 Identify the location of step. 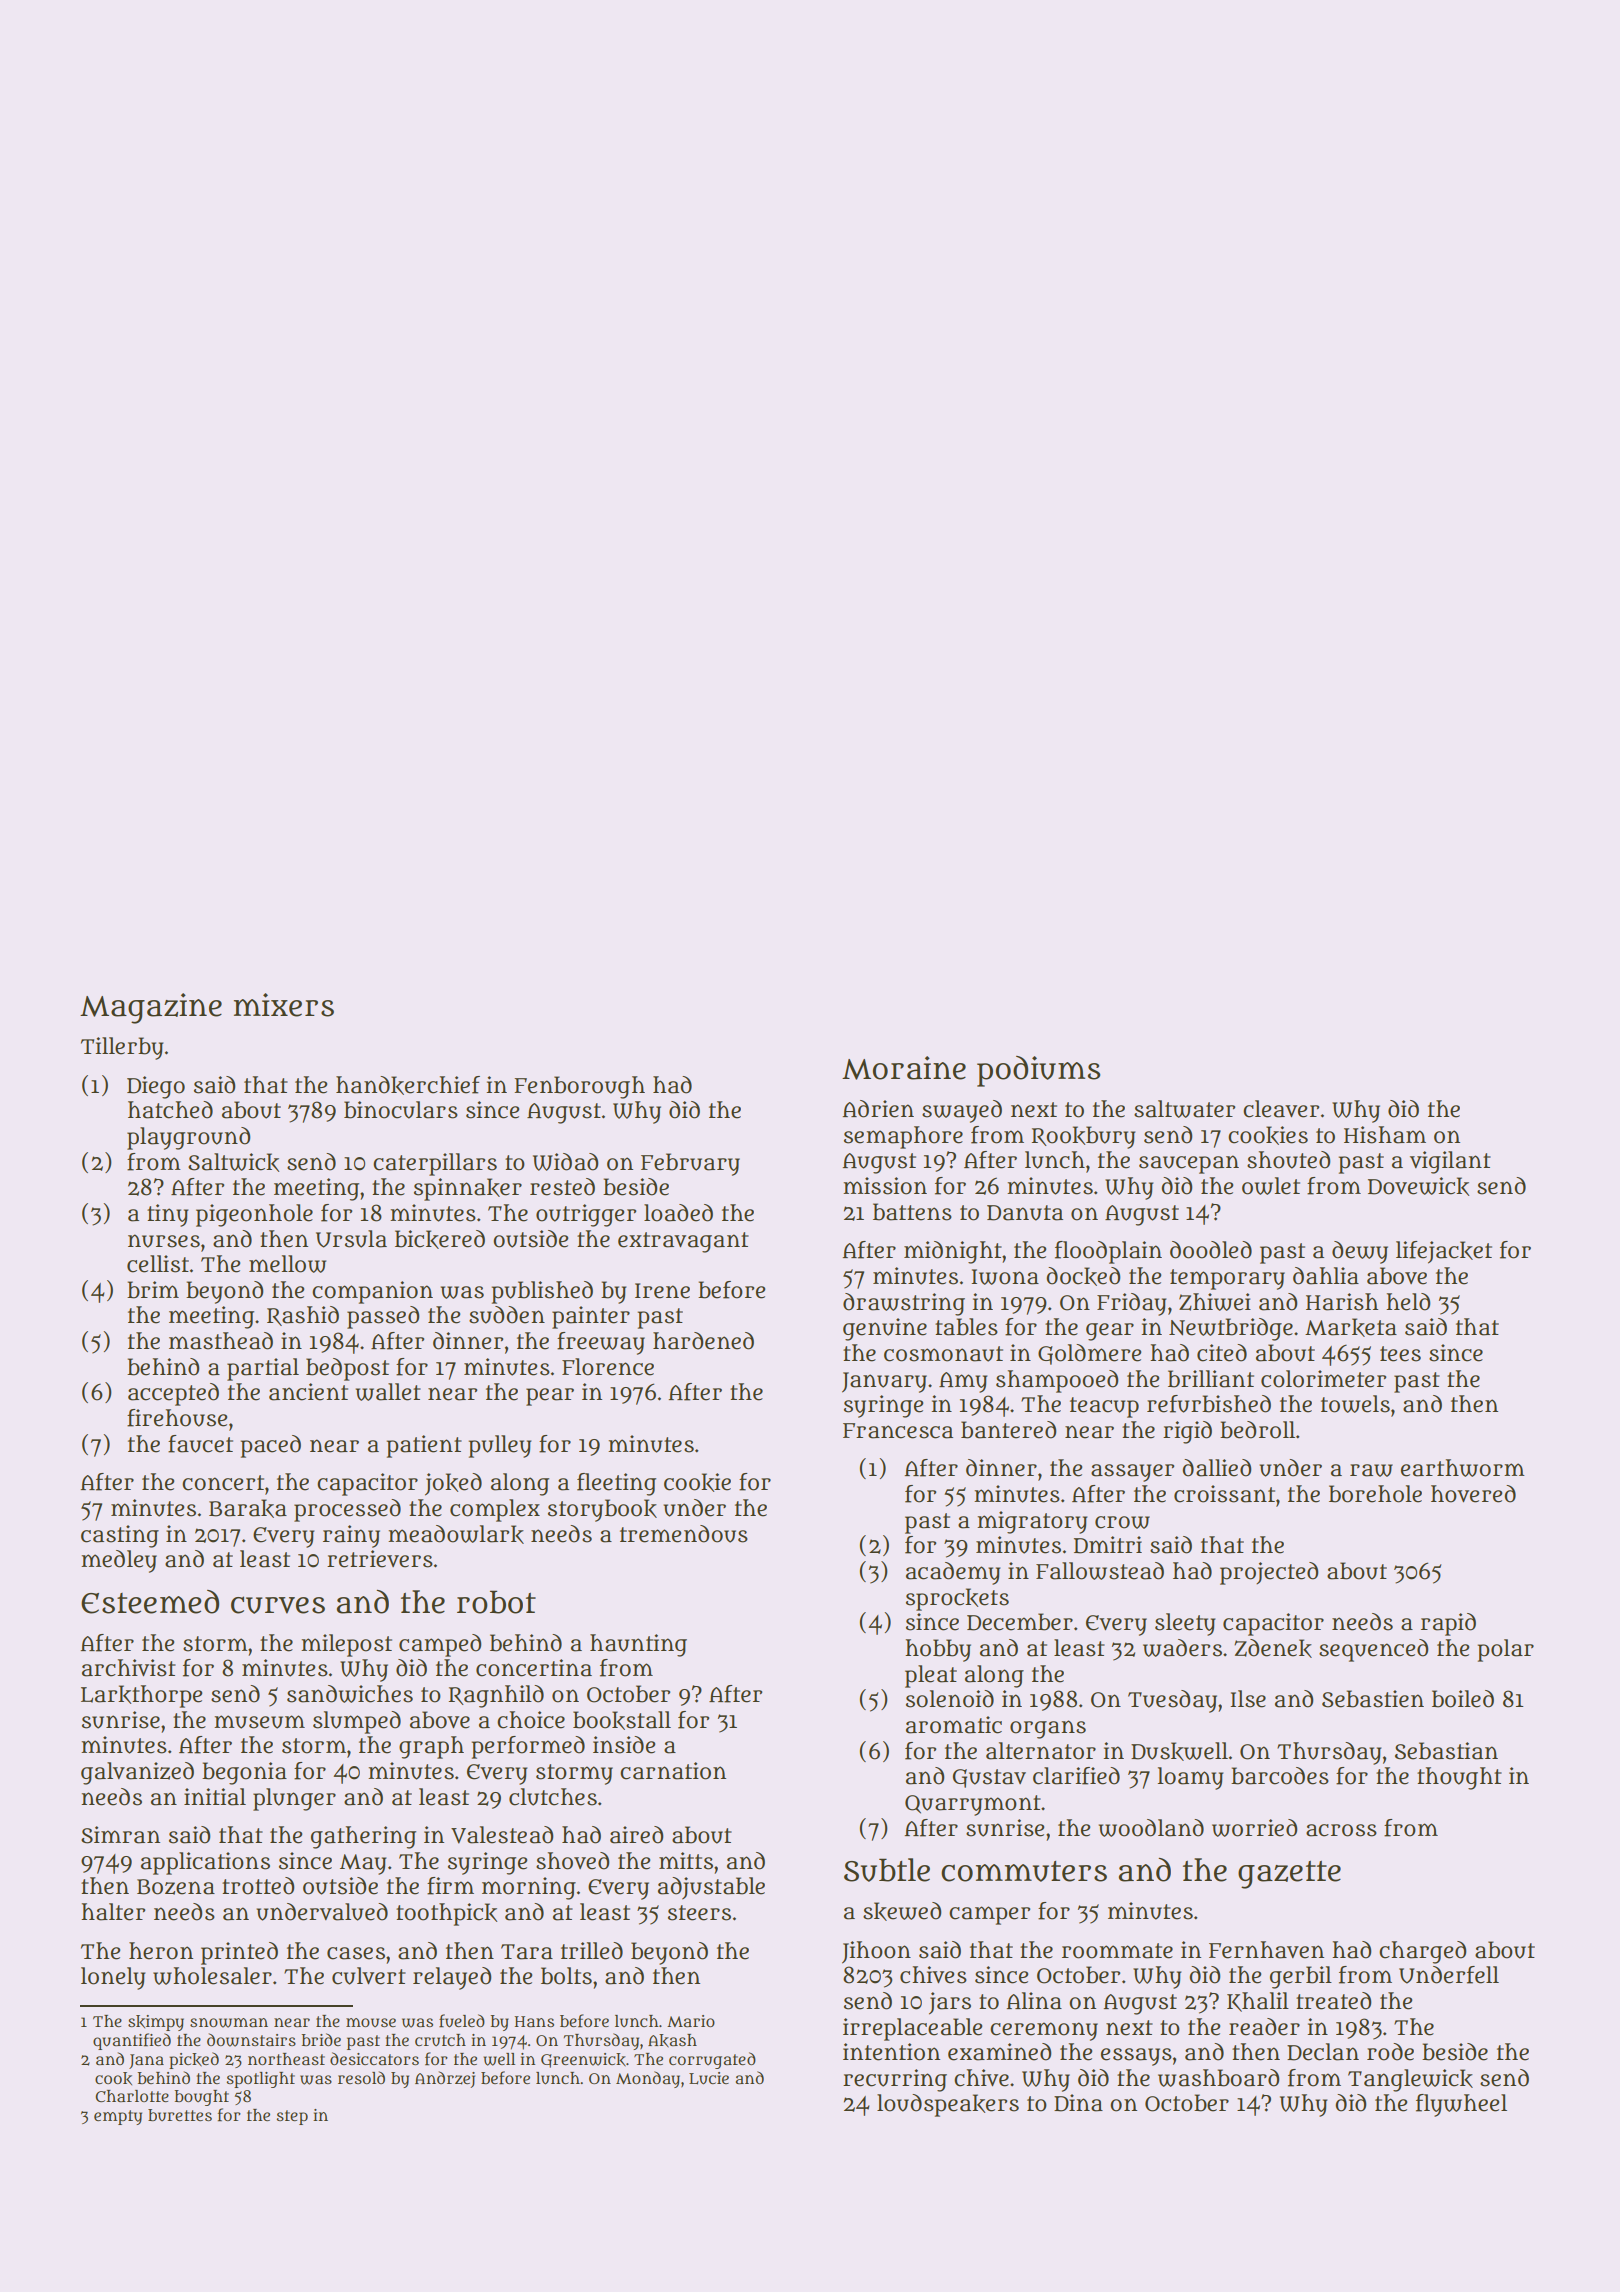
(292, 2117).
